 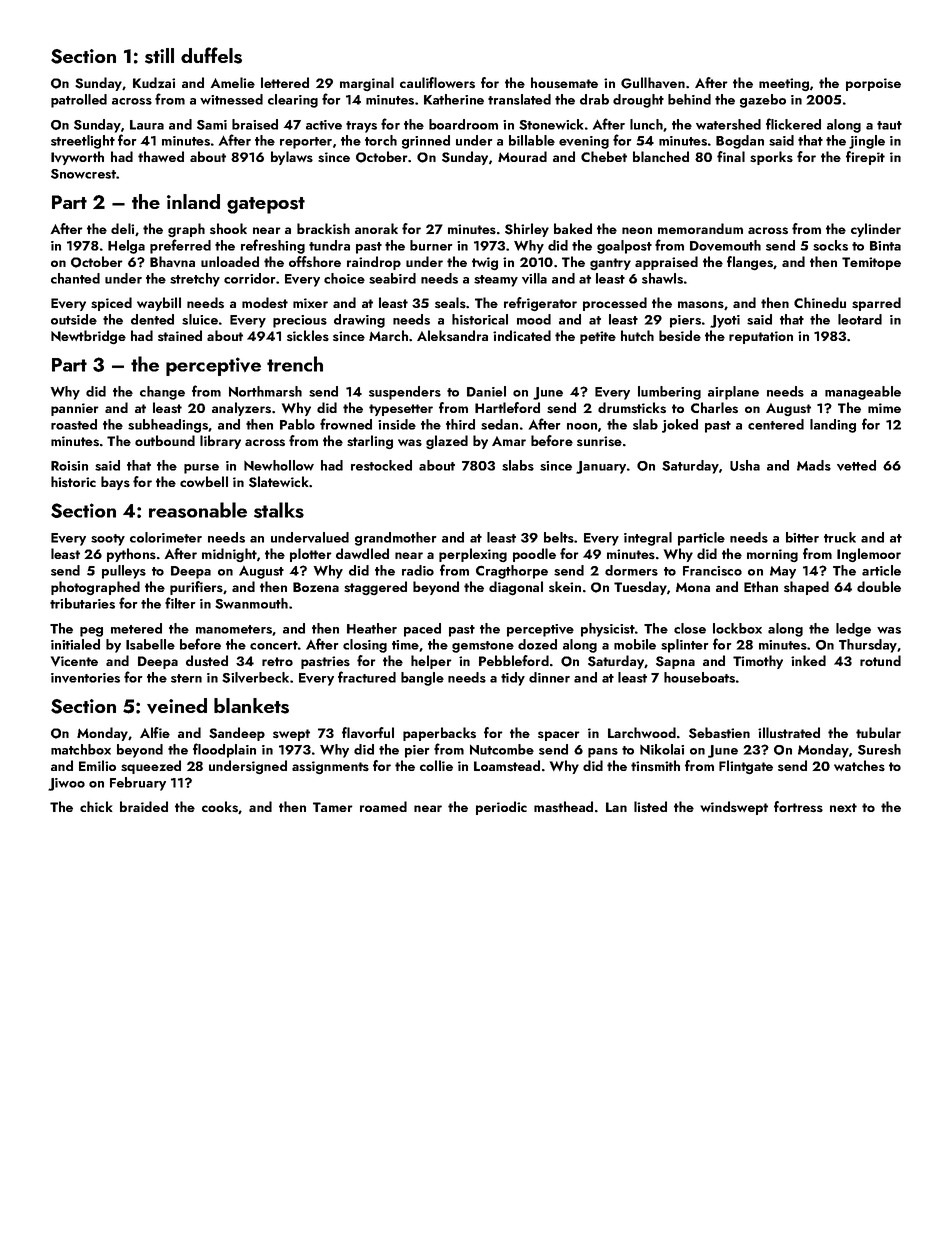 What do you see at coordinates (237, 734) in the page?
I see `Sandeep` at bounding box center [237, 734].
